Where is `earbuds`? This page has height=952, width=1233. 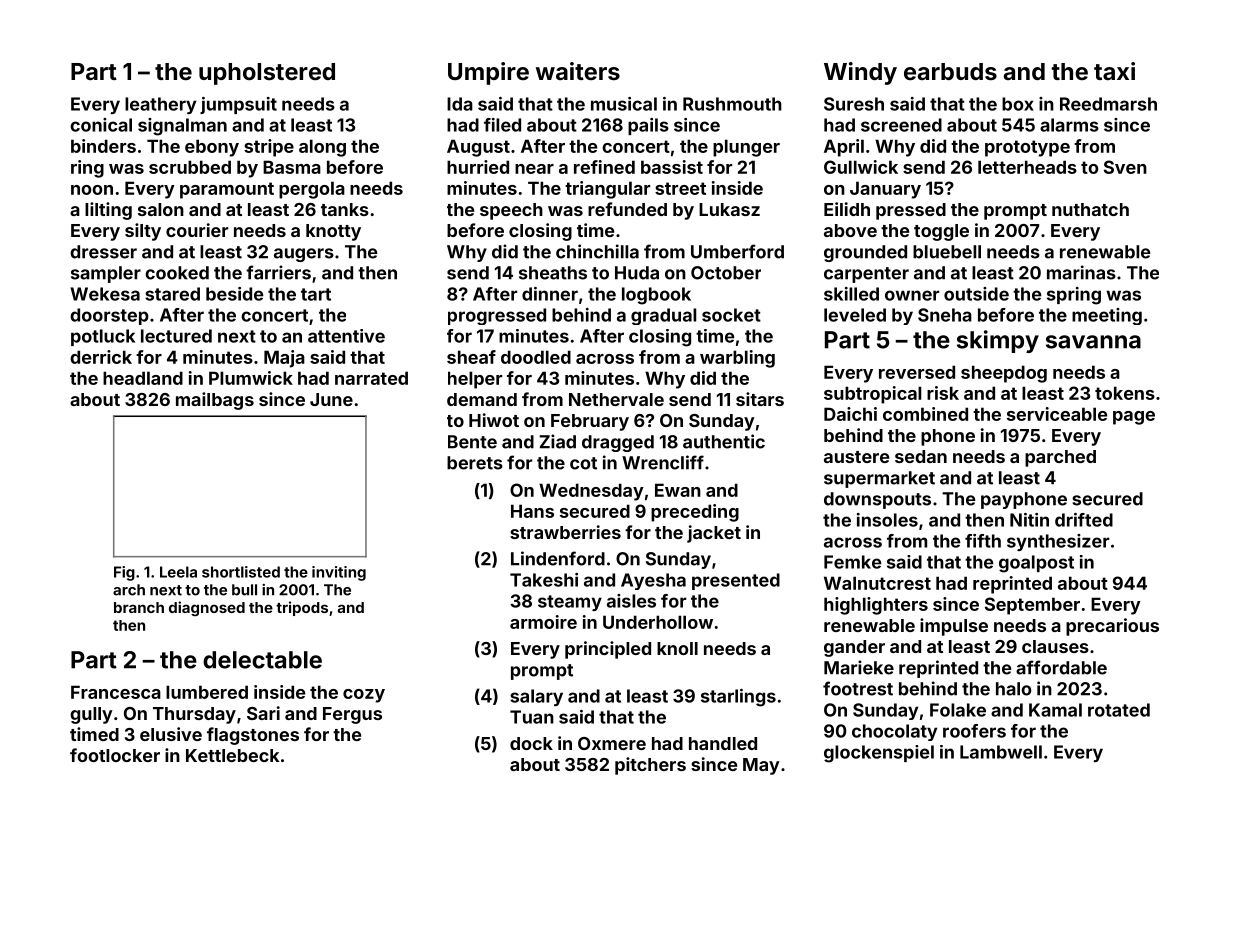 earbuds is located at coordinates (950, 71).
